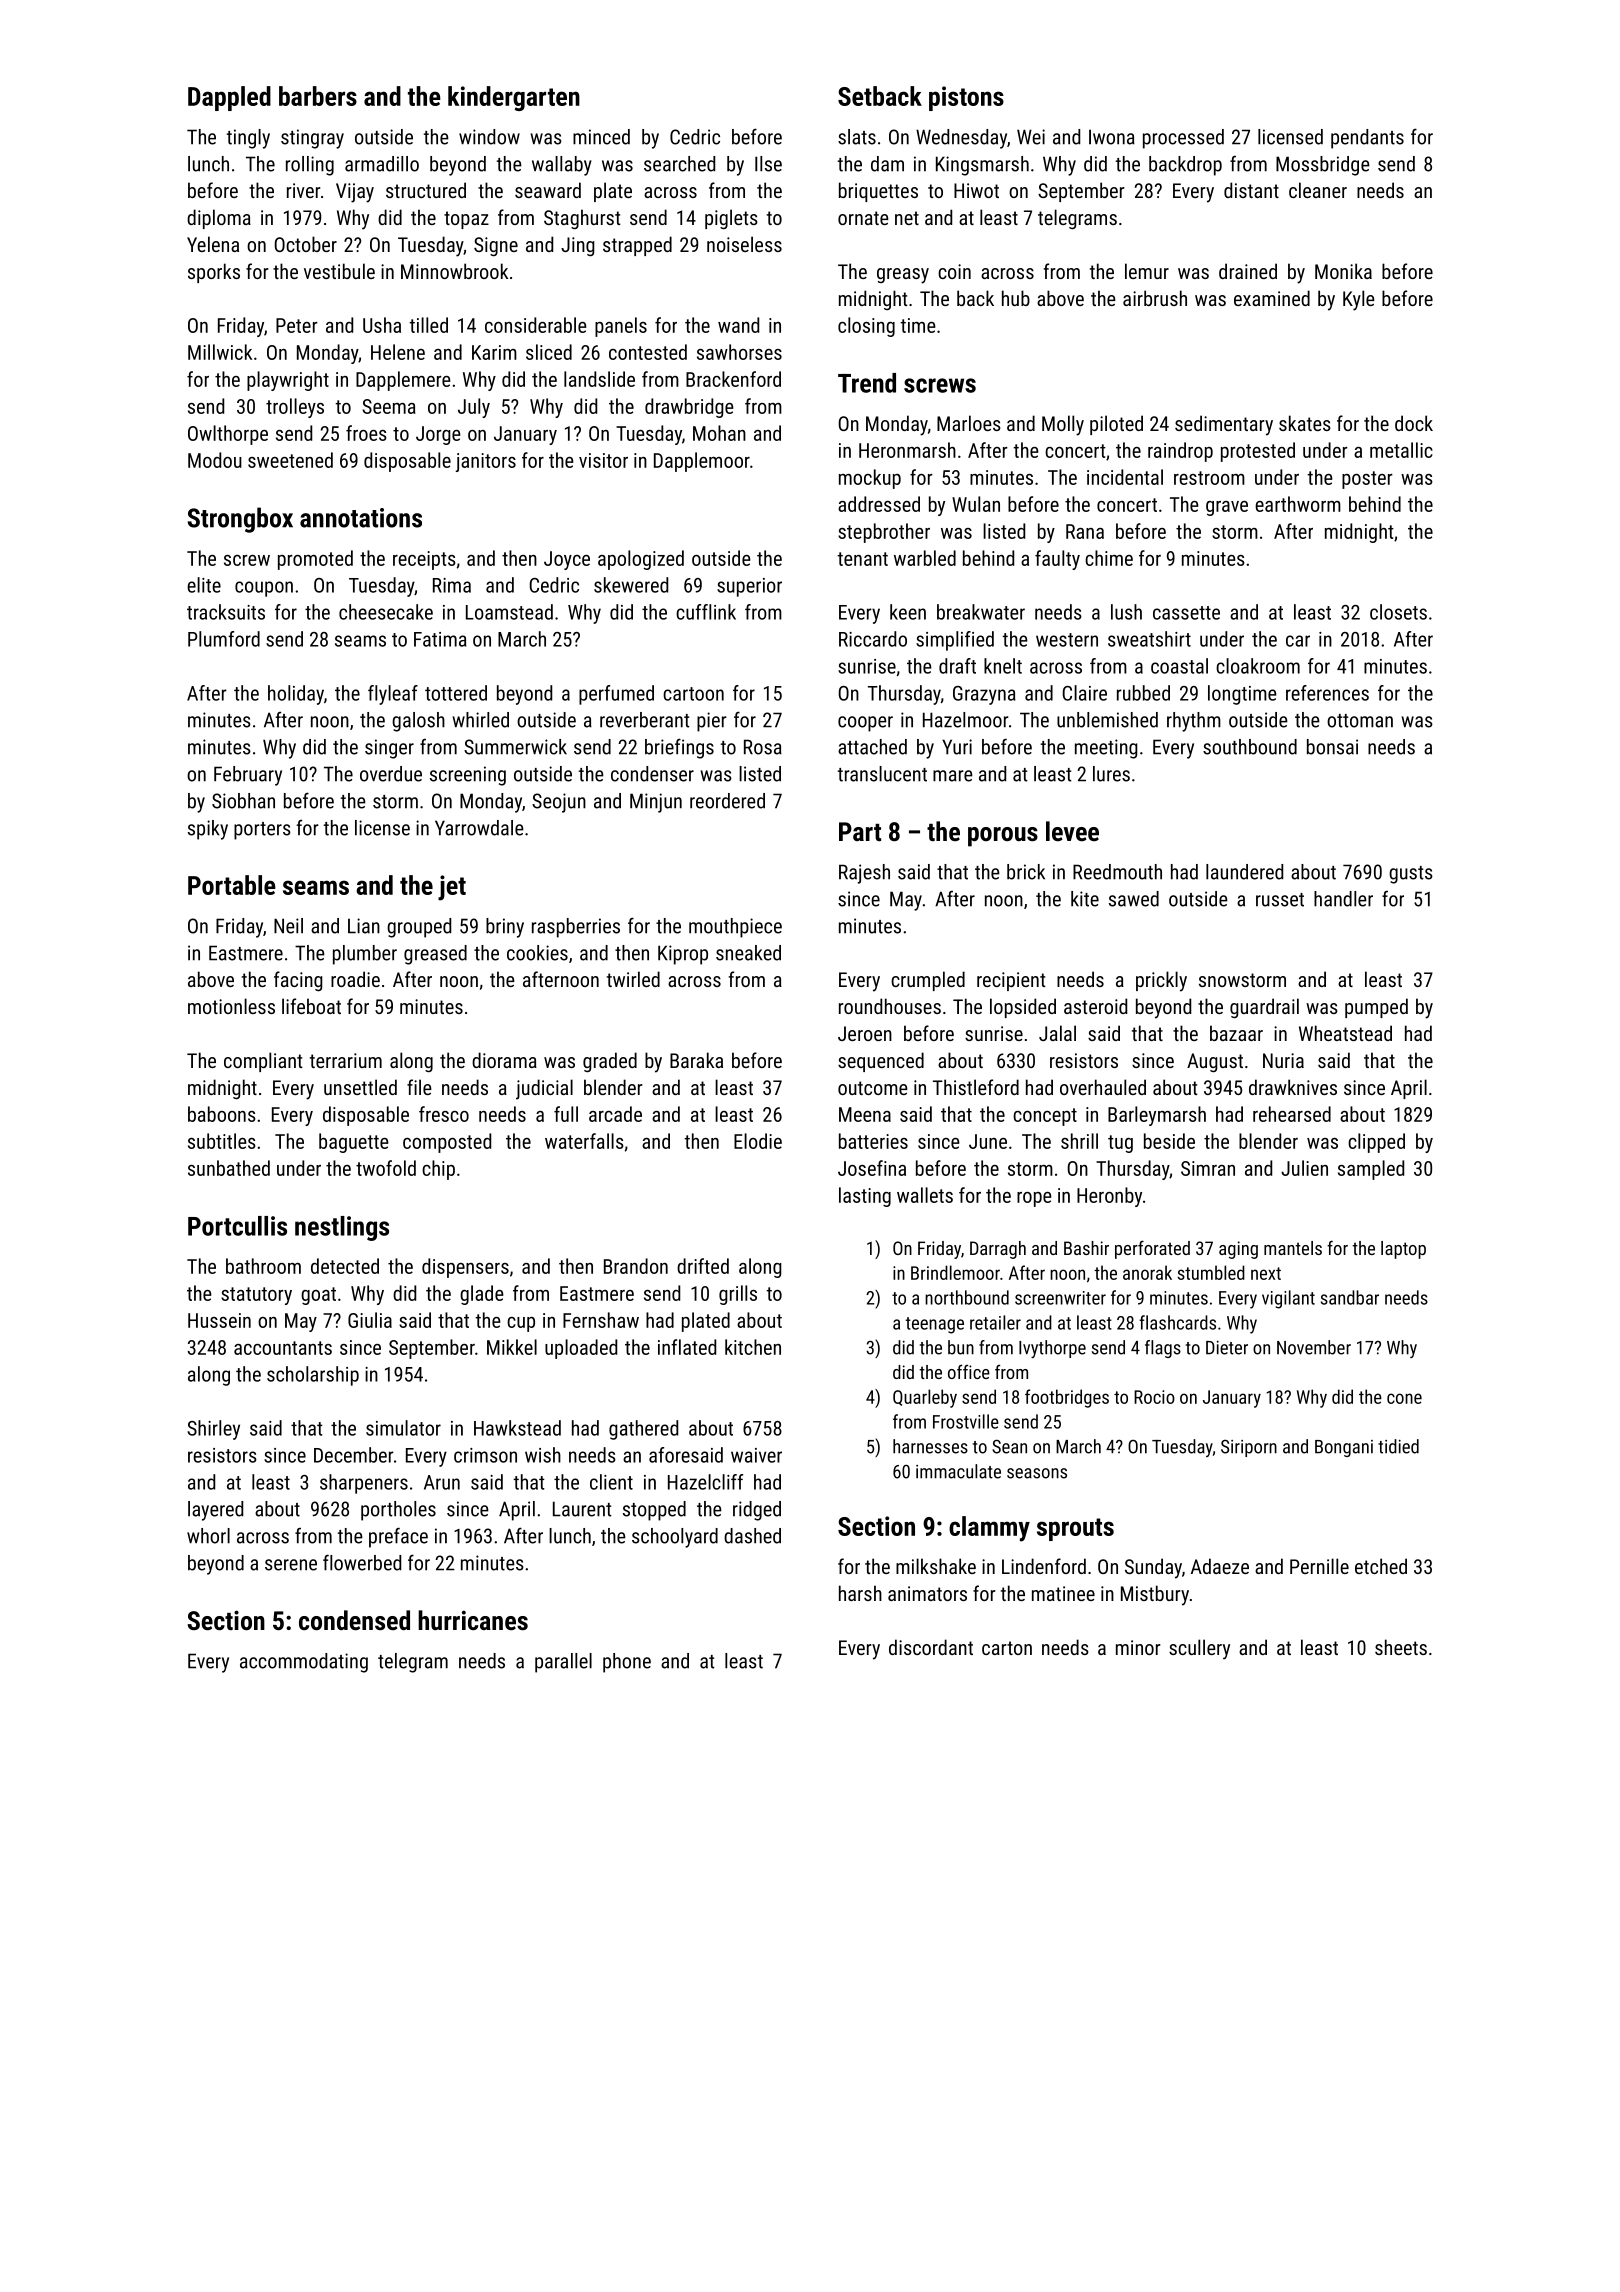 The width and height of the screenshot is (1620, 2292). What do you see at coordinates (1376, 1008) in the screenshot?
I see `pumped` at bounding box center [1376, 1008].
